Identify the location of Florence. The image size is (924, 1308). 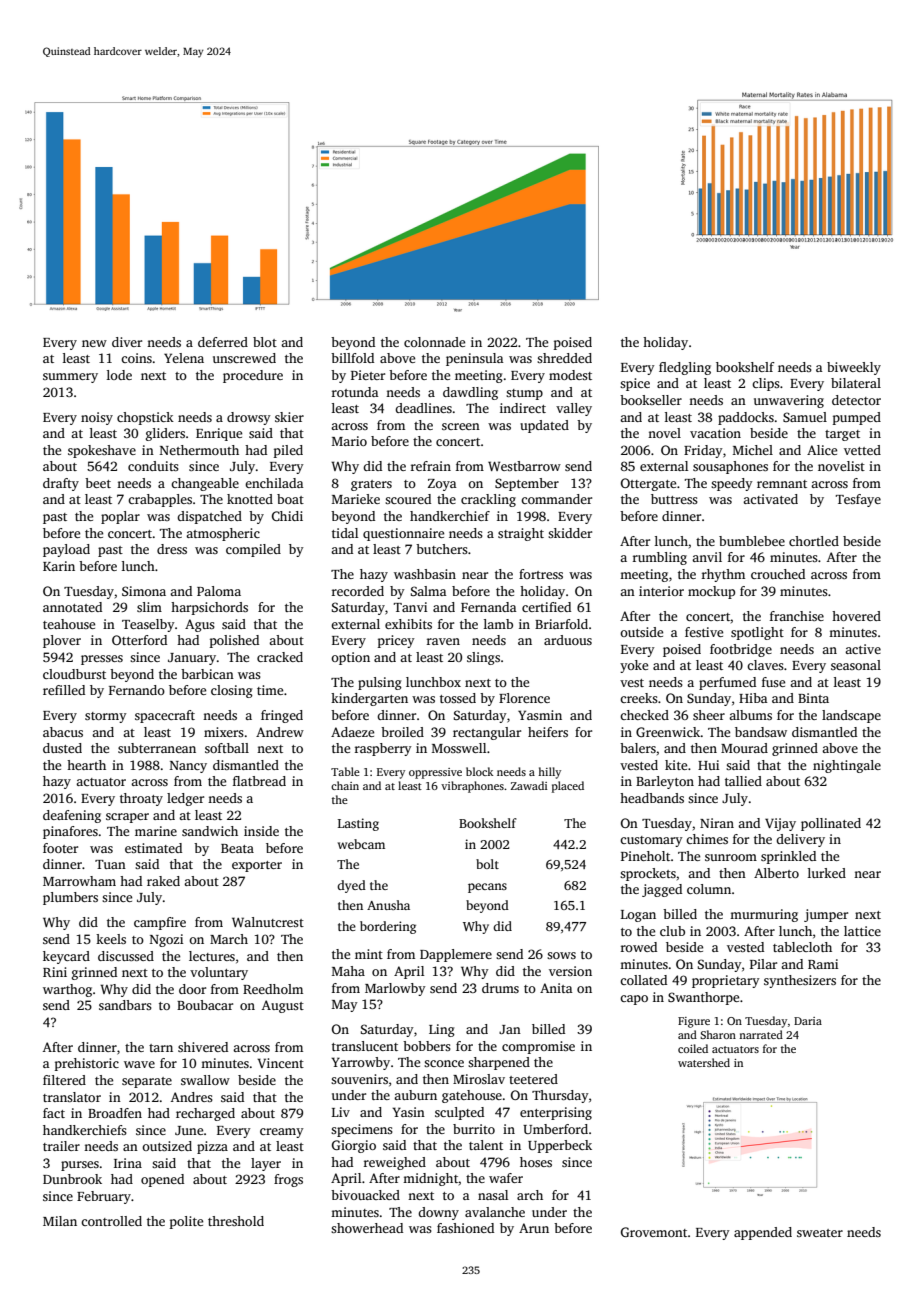
(524, 698).
